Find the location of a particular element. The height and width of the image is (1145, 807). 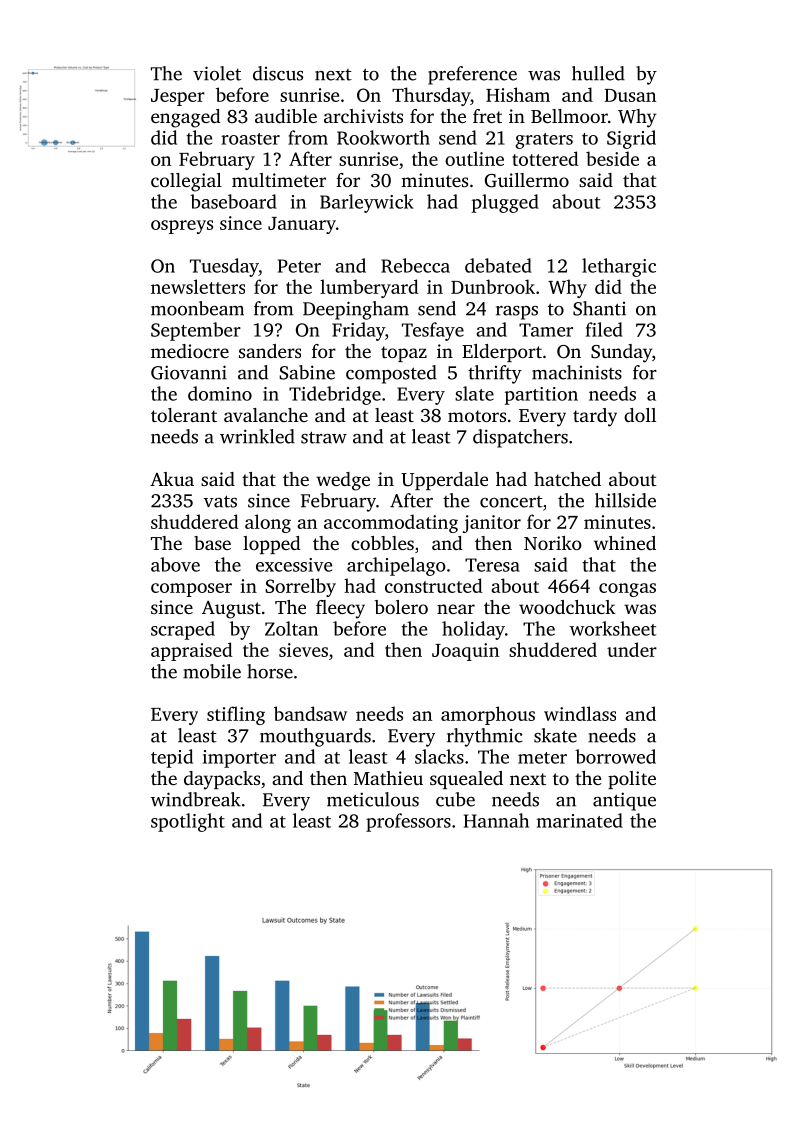

Guillermo is located at coordinates (527, 180).
